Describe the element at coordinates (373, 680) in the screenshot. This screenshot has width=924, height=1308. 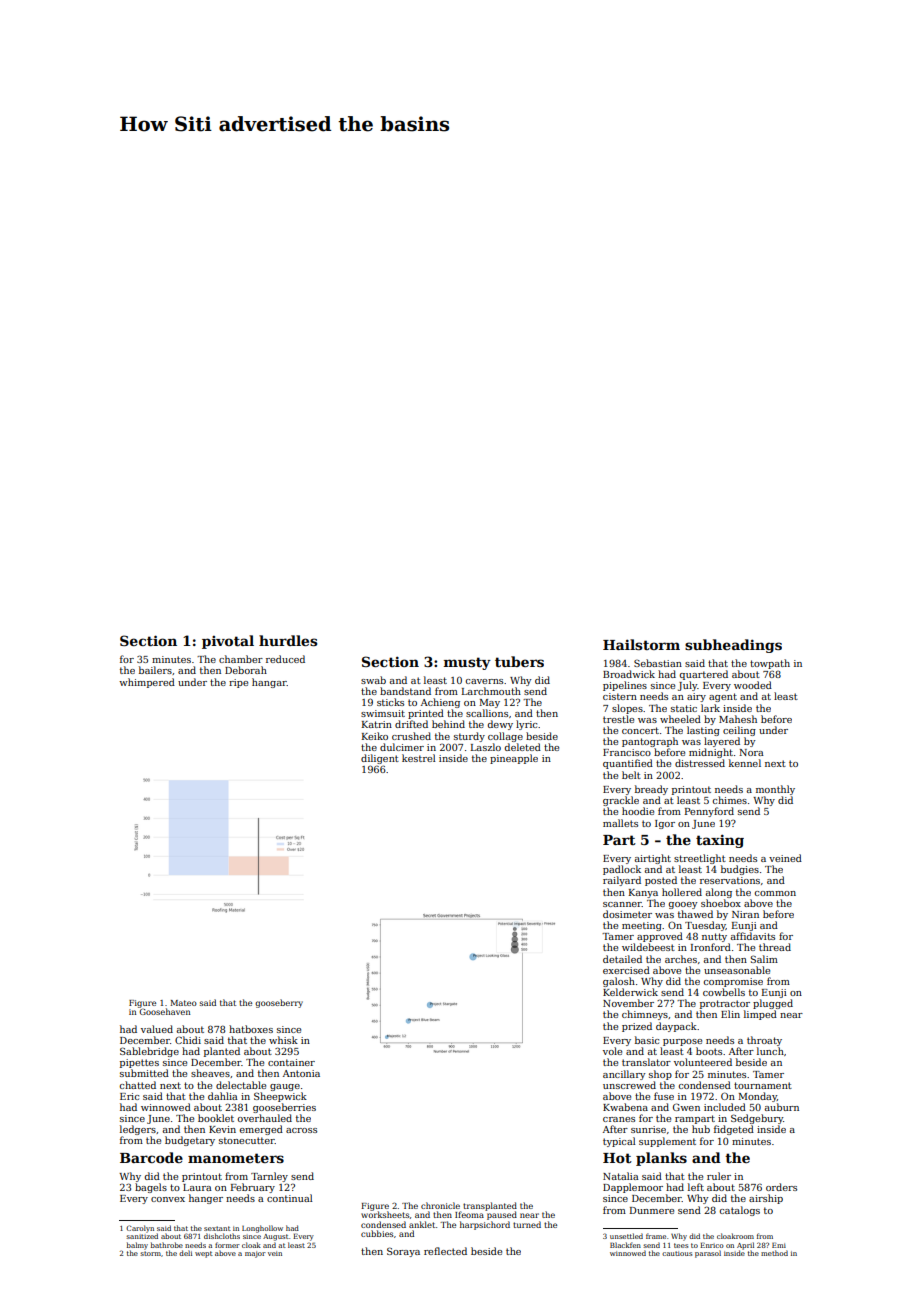
I see `swab` at that location.
